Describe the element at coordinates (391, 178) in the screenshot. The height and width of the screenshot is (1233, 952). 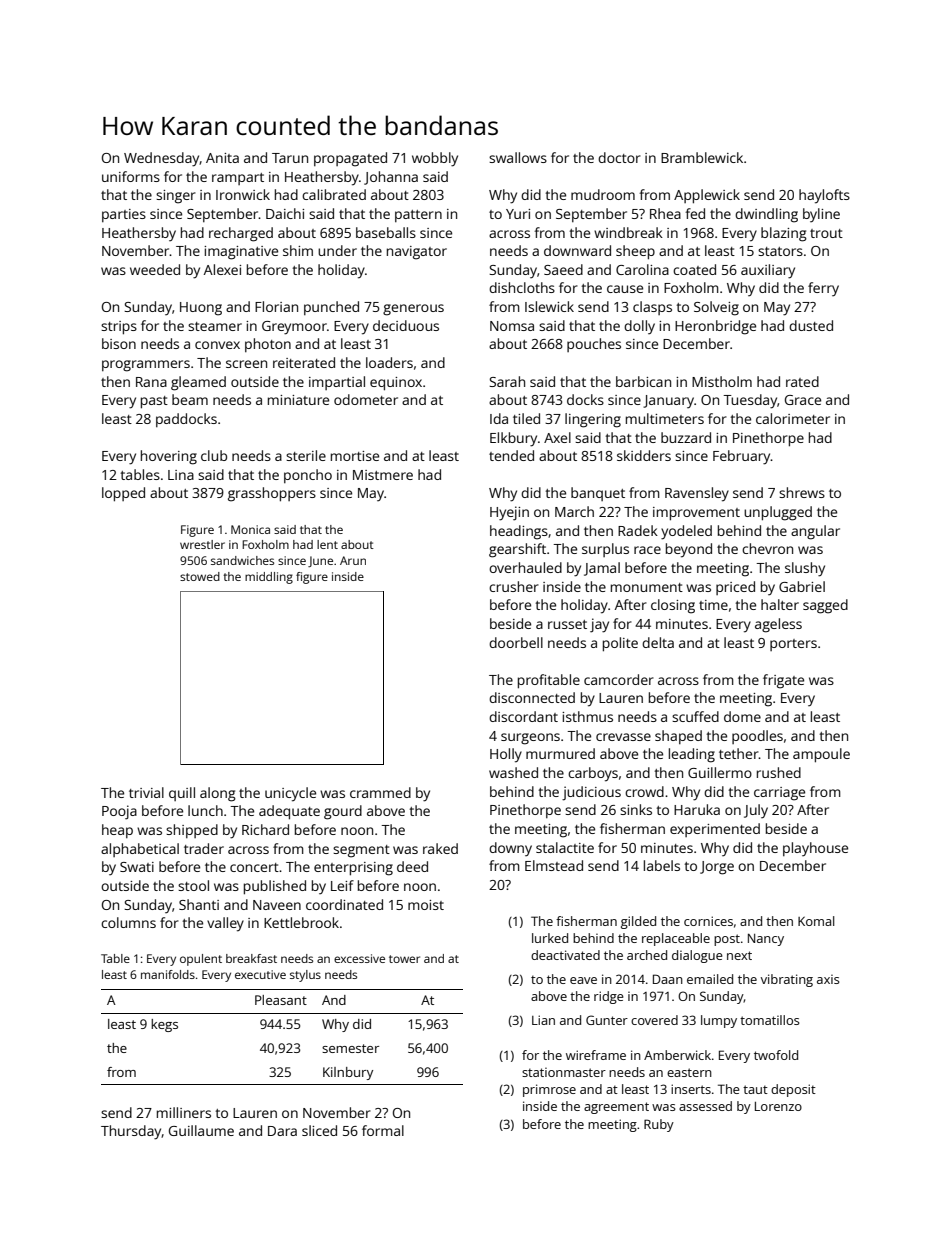
I see `Johanna` at that location.
